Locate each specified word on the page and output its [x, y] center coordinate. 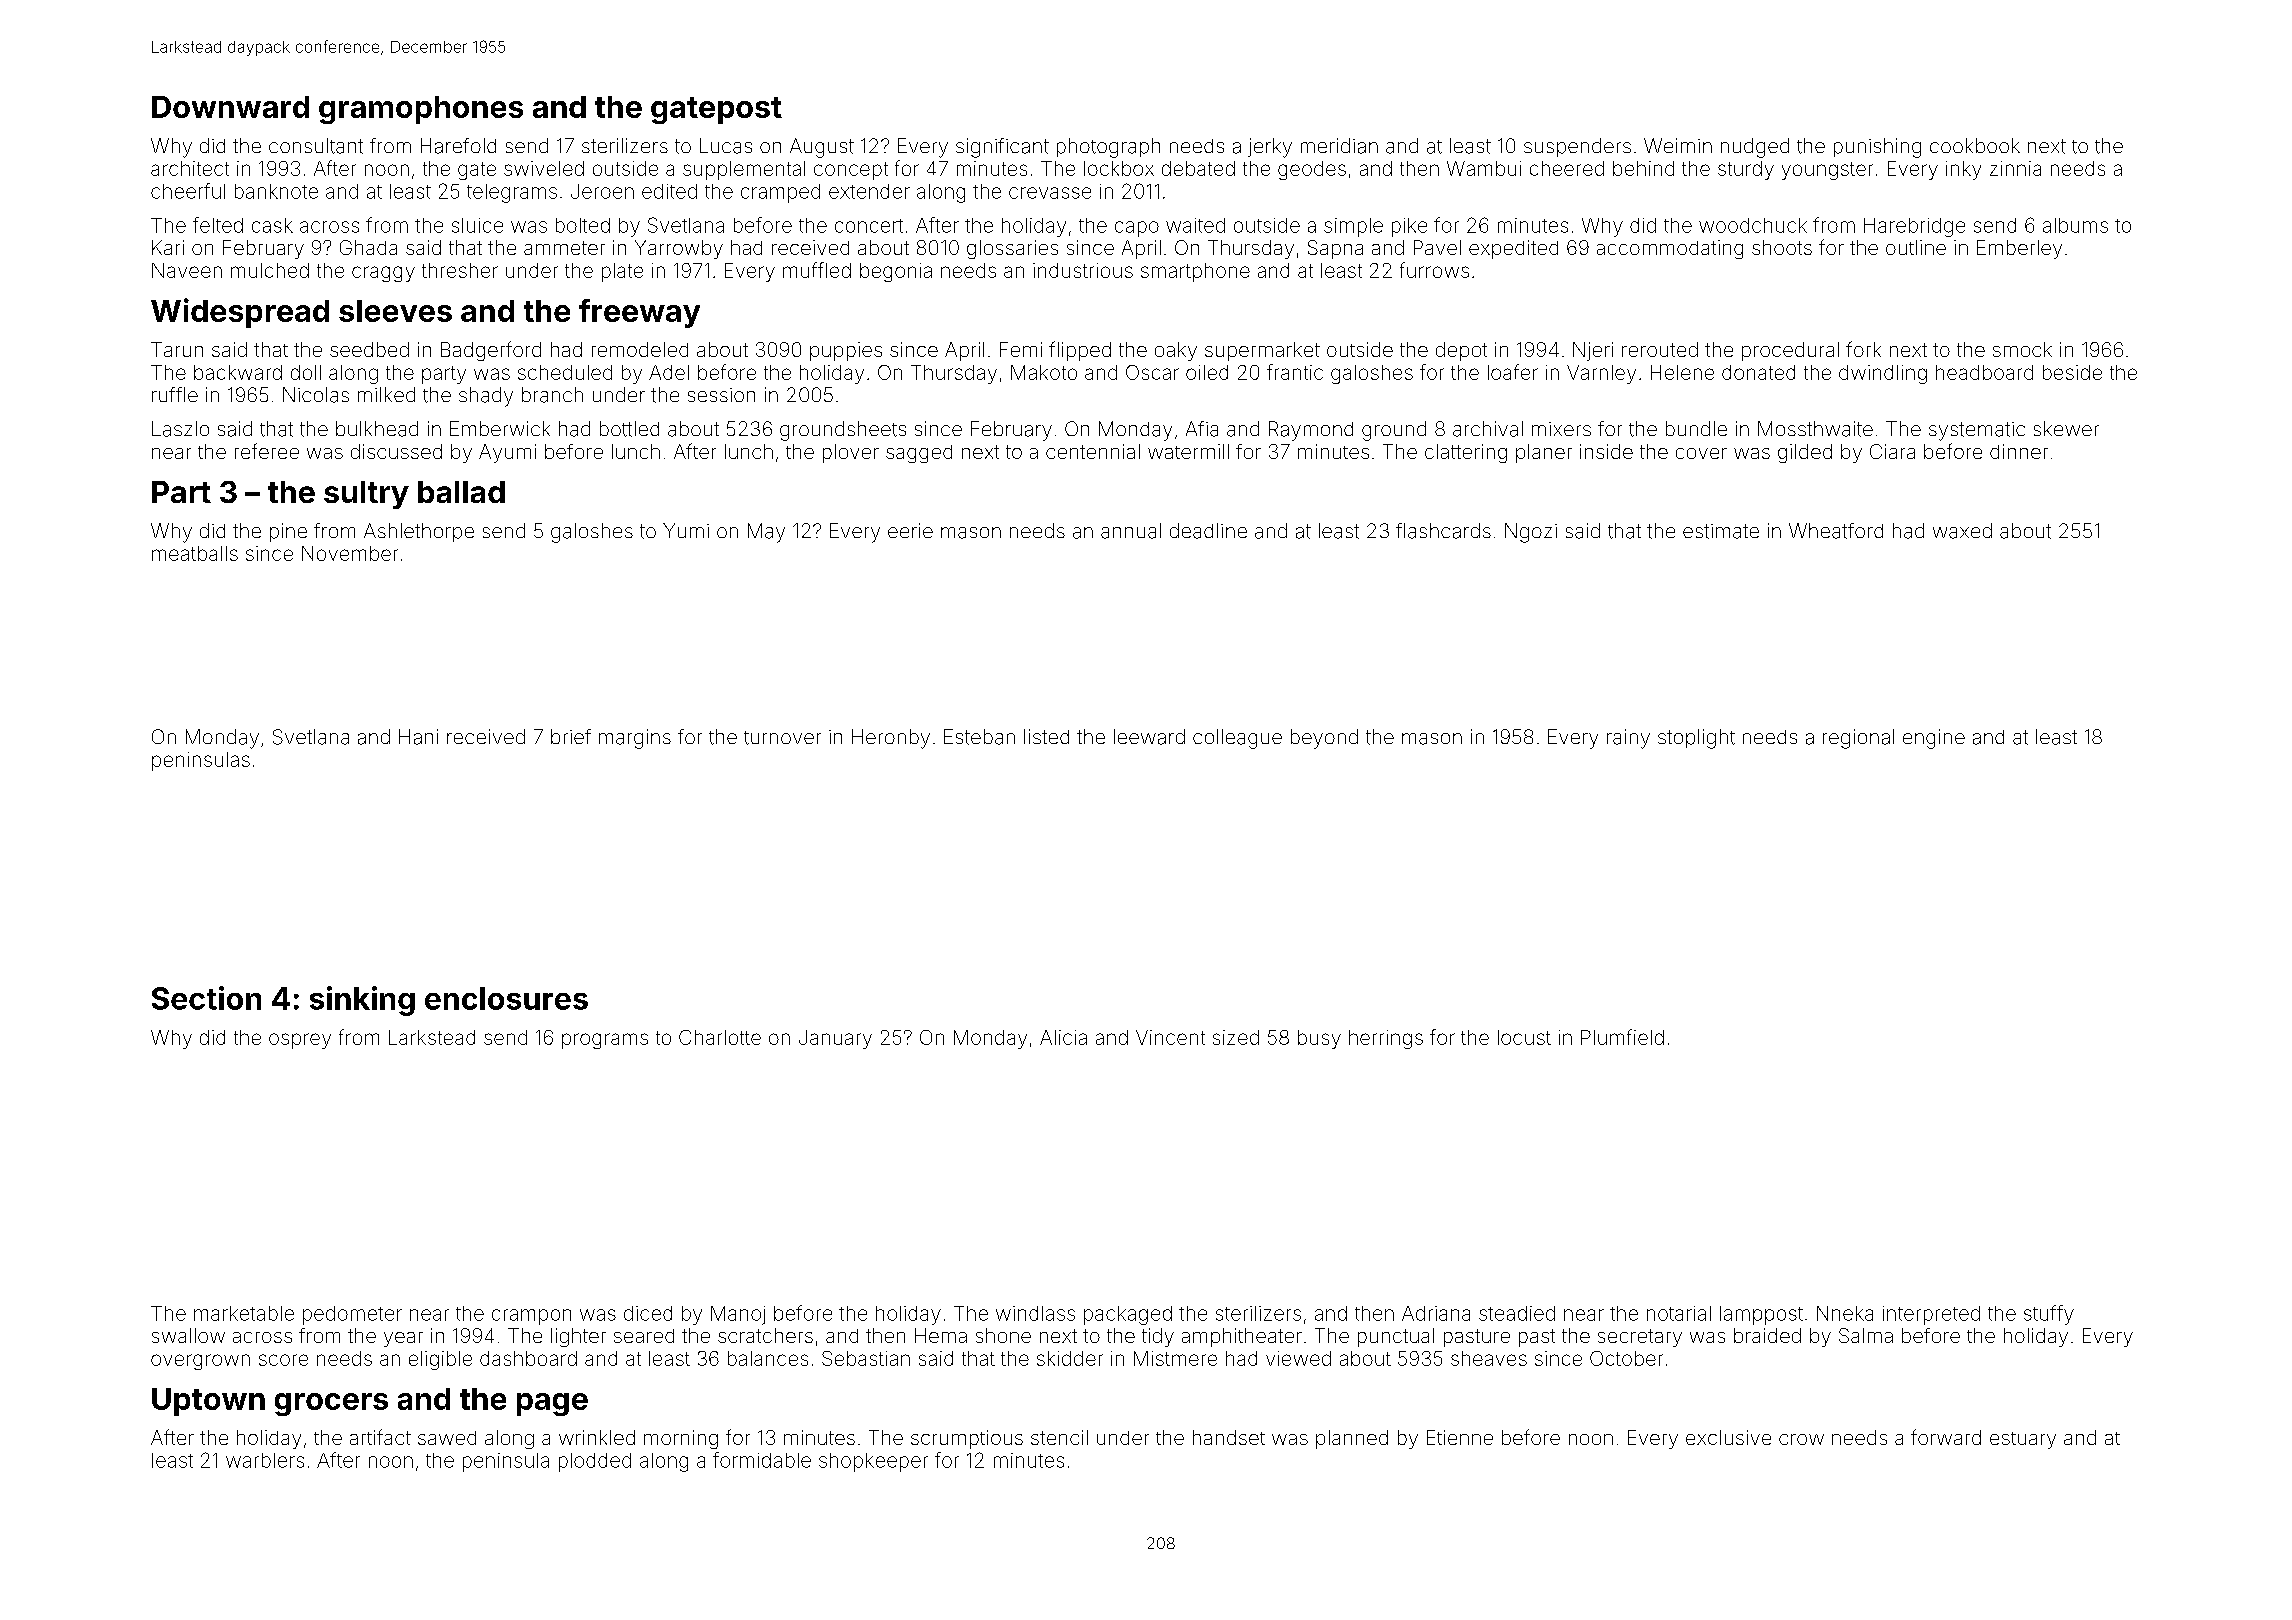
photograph [1108, 148]
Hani [418, 737]
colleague [1237, 739]
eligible [440, 1360]
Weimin [1678, 145]
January [835, 1039]
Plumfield [1622, 1037]
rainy [1628, 739]
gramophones [421, 110]
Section [206, 998]
